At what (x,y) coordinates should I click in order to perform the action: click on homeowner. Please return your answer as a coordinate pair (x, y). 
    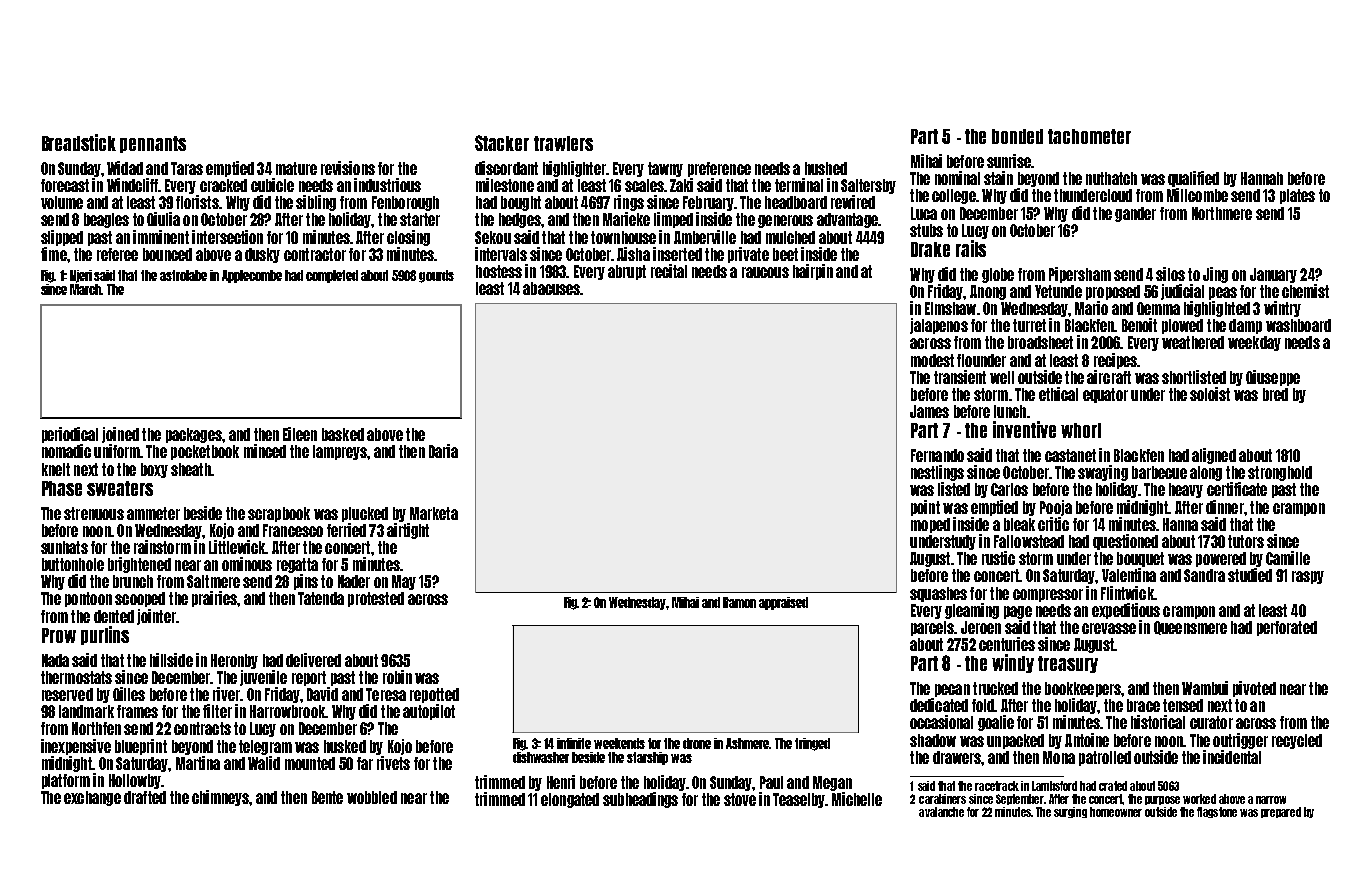
    Looking at the image, I should click on (1116, 812).
